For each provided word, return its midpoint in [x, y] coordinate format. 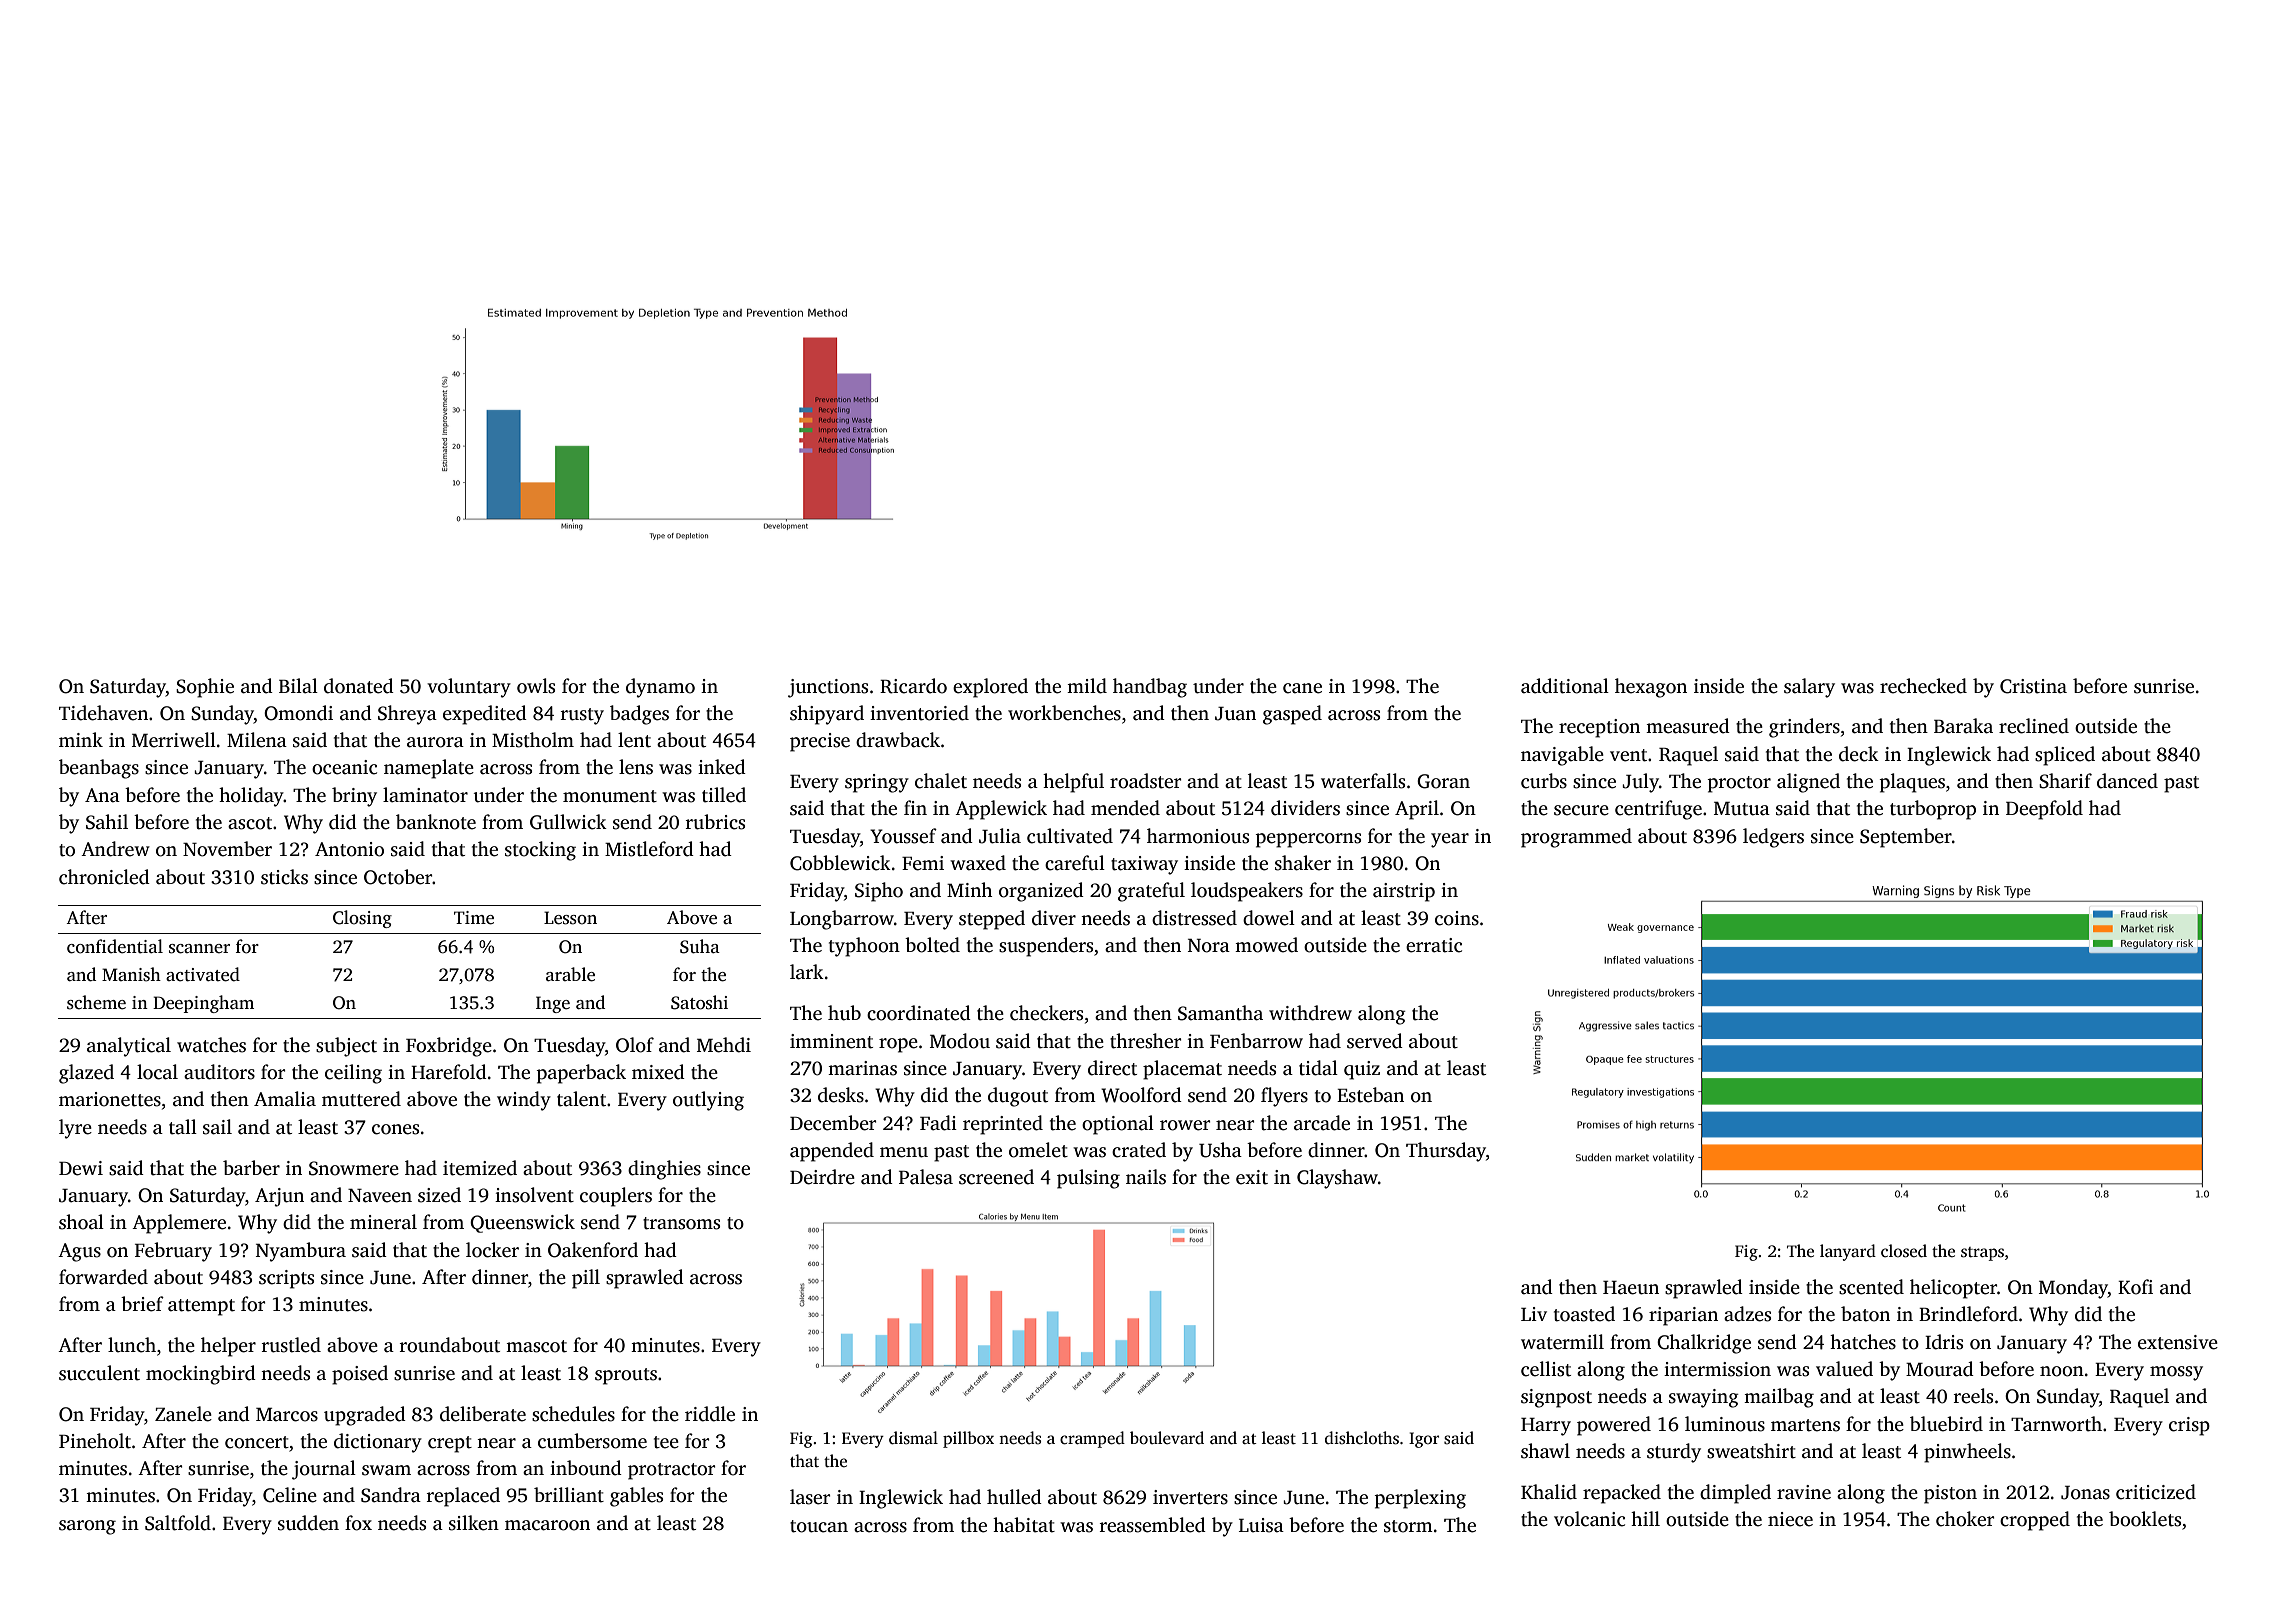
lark [807, 972]
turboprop [1933, 810]
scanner [199, 949]
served [1375, 1041]
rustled [291, 1345]
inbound [586, 1468]
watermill [1562, 1342]
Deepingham [203, 1004]
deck [1859, 754]
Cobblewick [840, 863]
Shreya [407, 715]
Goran [1443, 781]
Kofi [2135, 1287]
